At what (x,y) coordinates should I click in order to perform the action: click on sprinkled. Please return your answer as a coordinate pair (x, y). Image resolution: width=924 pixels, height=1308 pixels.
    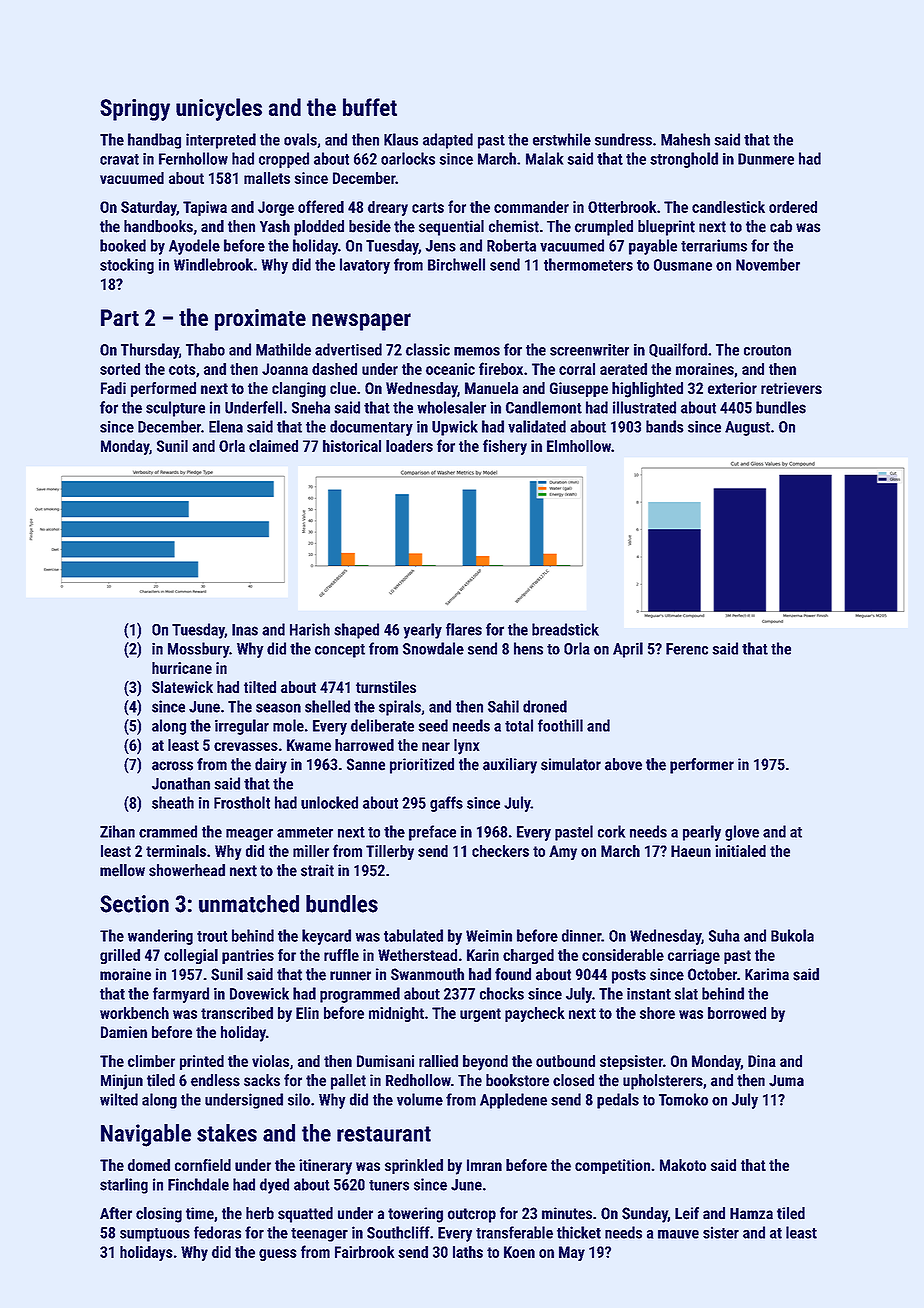
    Looking at the image, I should click on (414, 1166).
